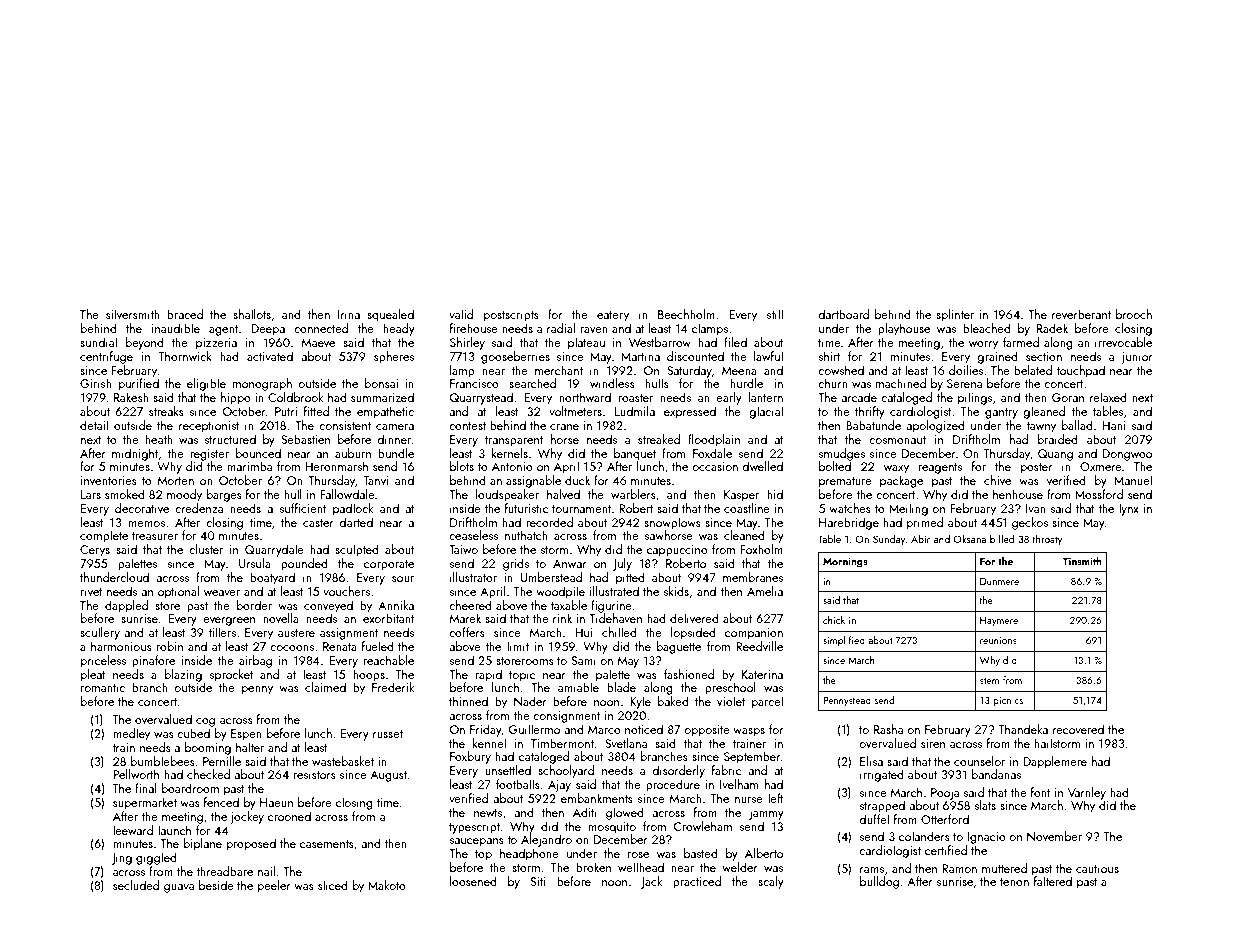 The height and width of the document is (952, 1233). Describe the element at coordinates (845, 563) in the document. I see `Mornings` at that location.
